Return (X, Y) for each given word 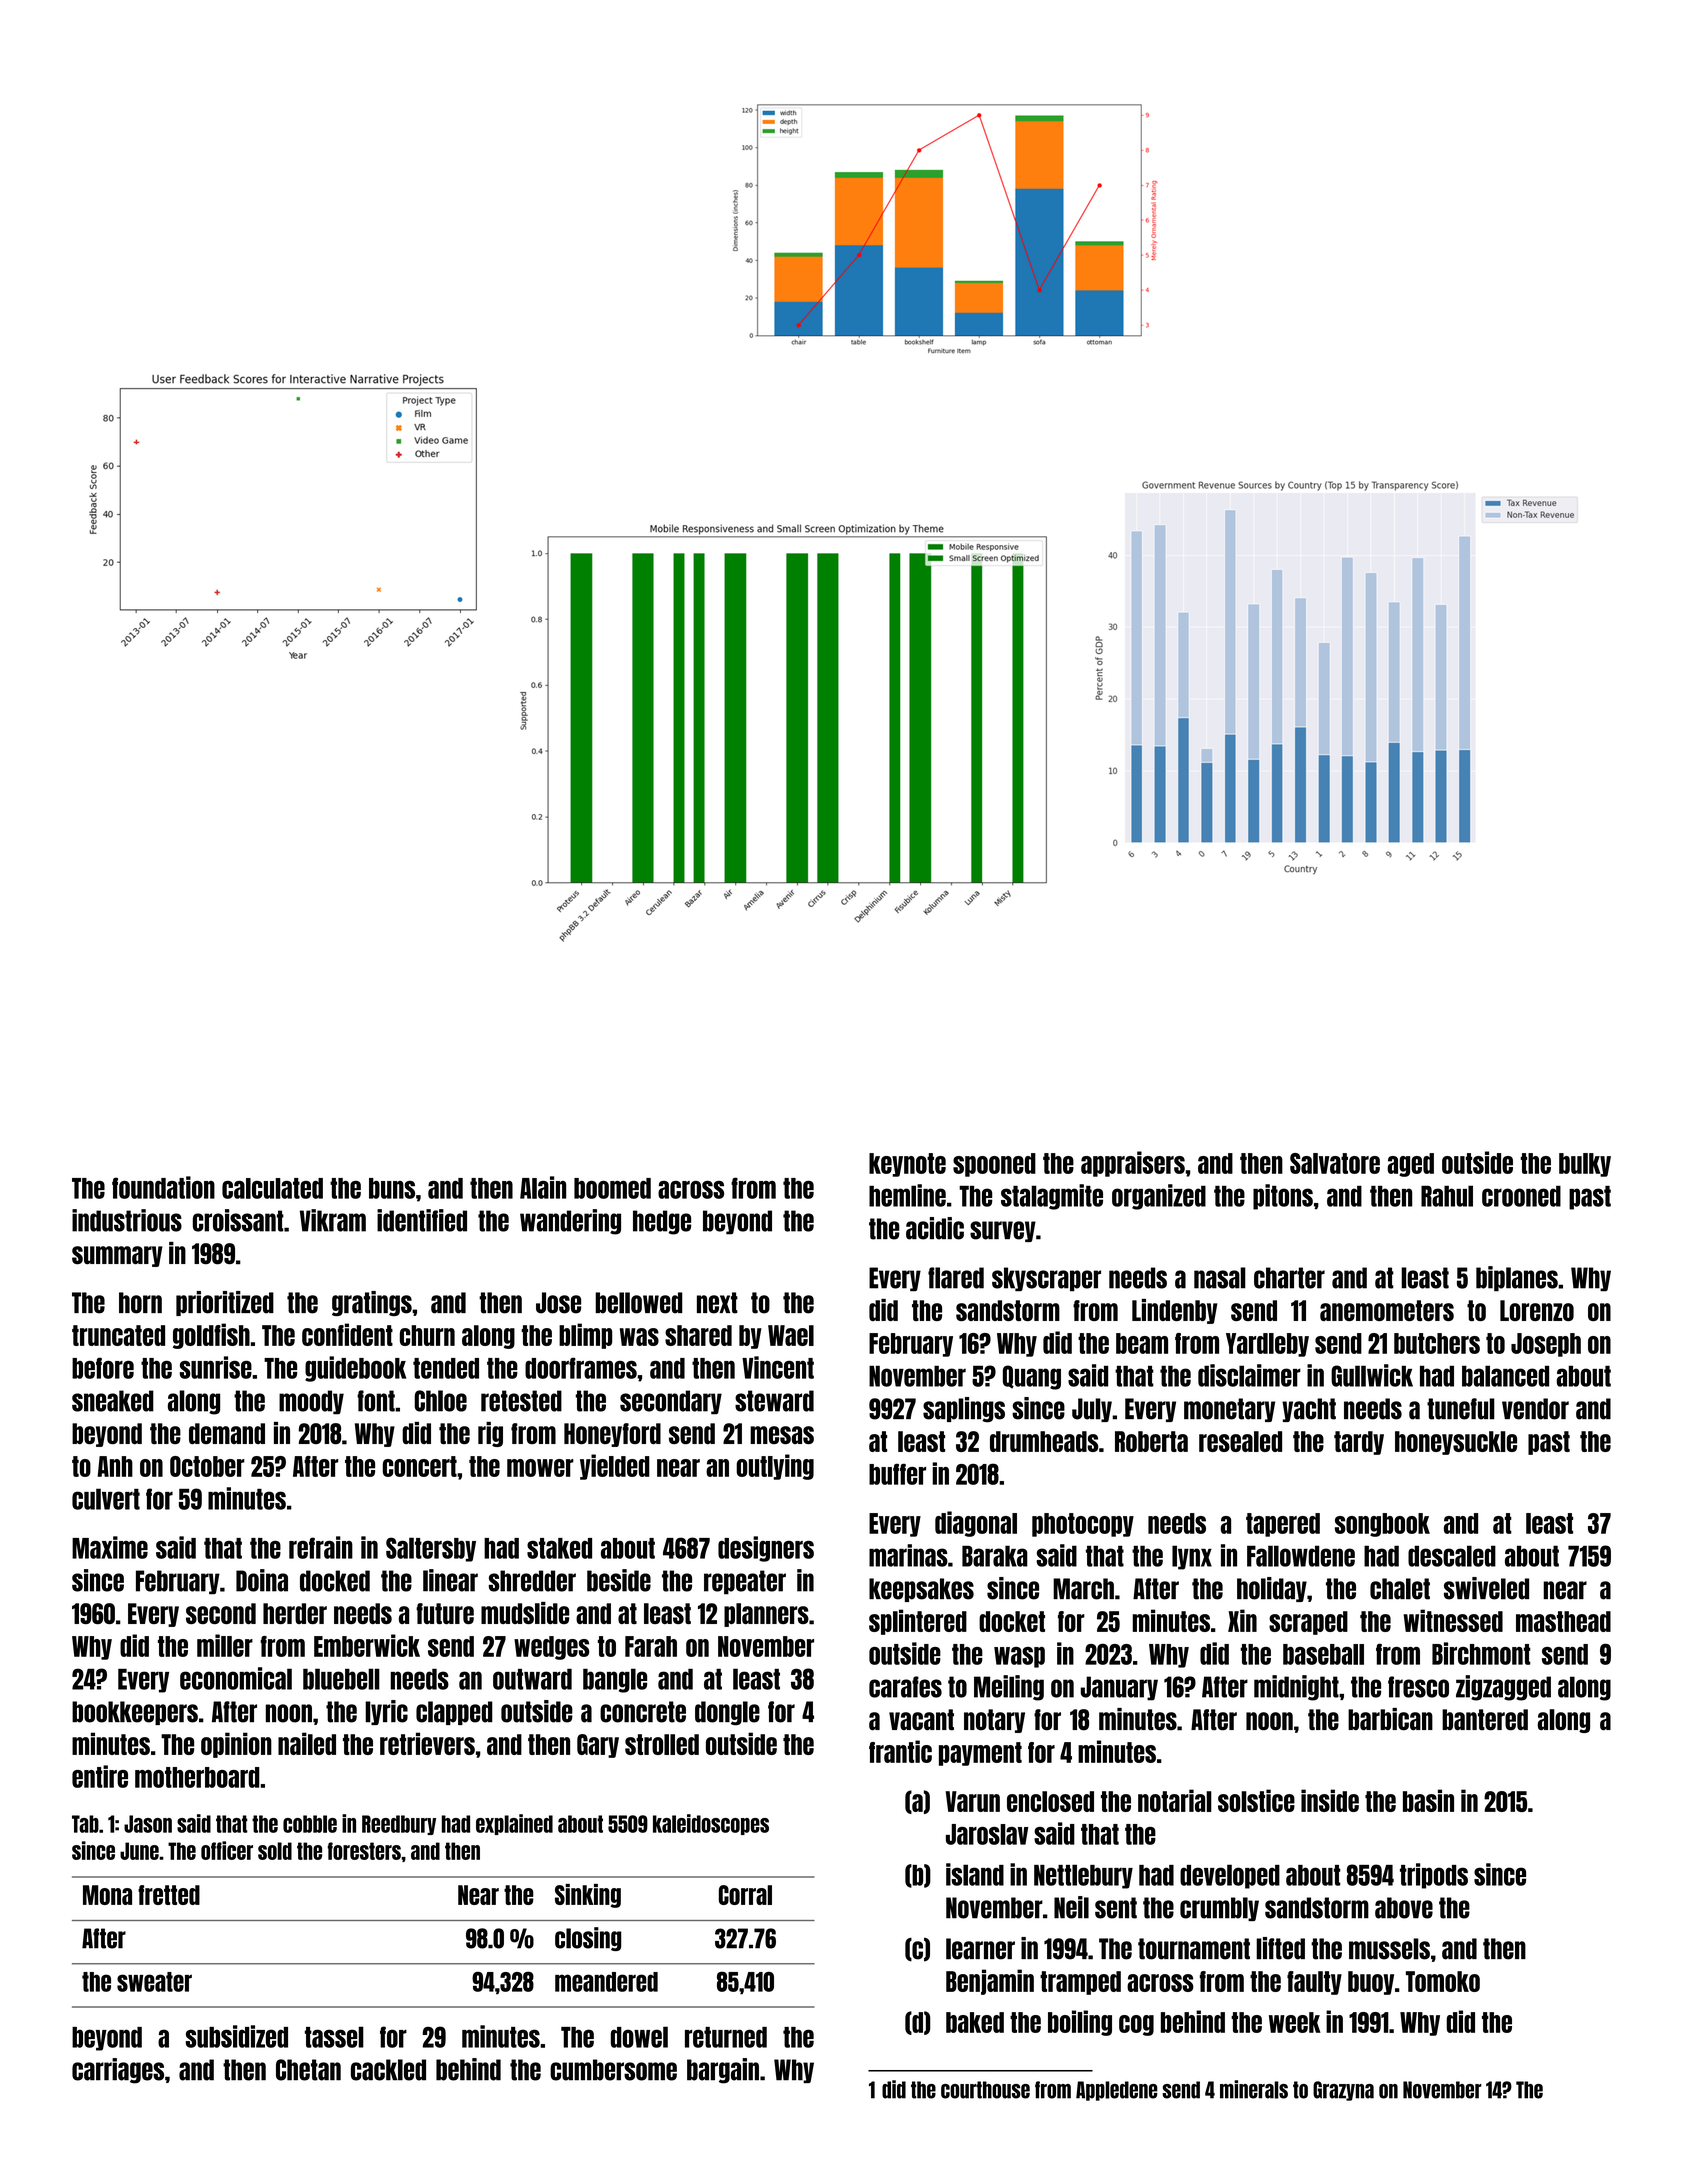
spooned (994, 1165)
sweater (154, 1982)
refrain (321, 1547)
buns (392, 1188)
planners (766, 1615)
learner (980, 1949)
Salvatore (1335, 1163)
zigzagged (1503, 1688)
